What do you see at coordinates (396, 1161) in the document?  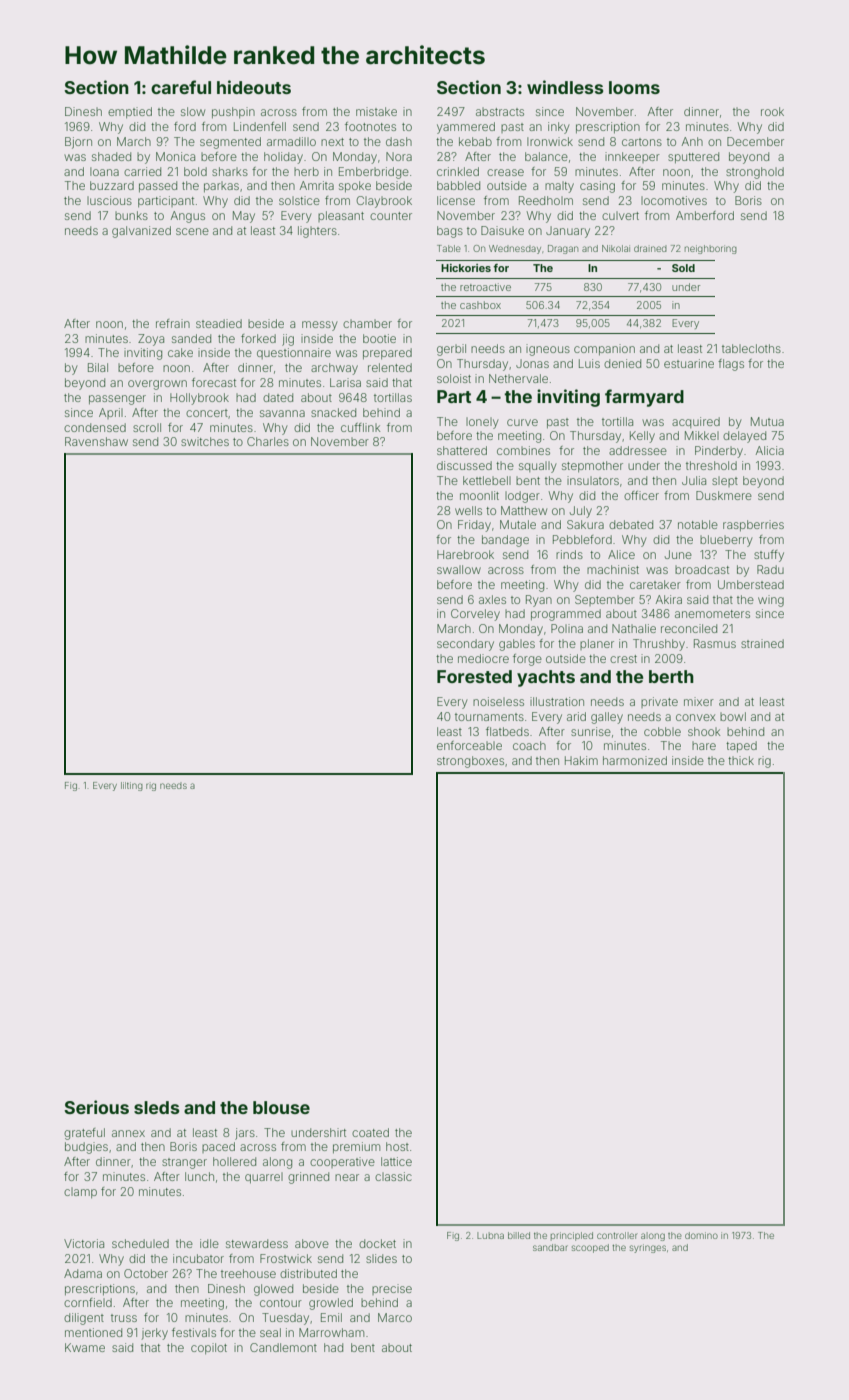 I see `lattice` at bounding box center [396, 1161].
